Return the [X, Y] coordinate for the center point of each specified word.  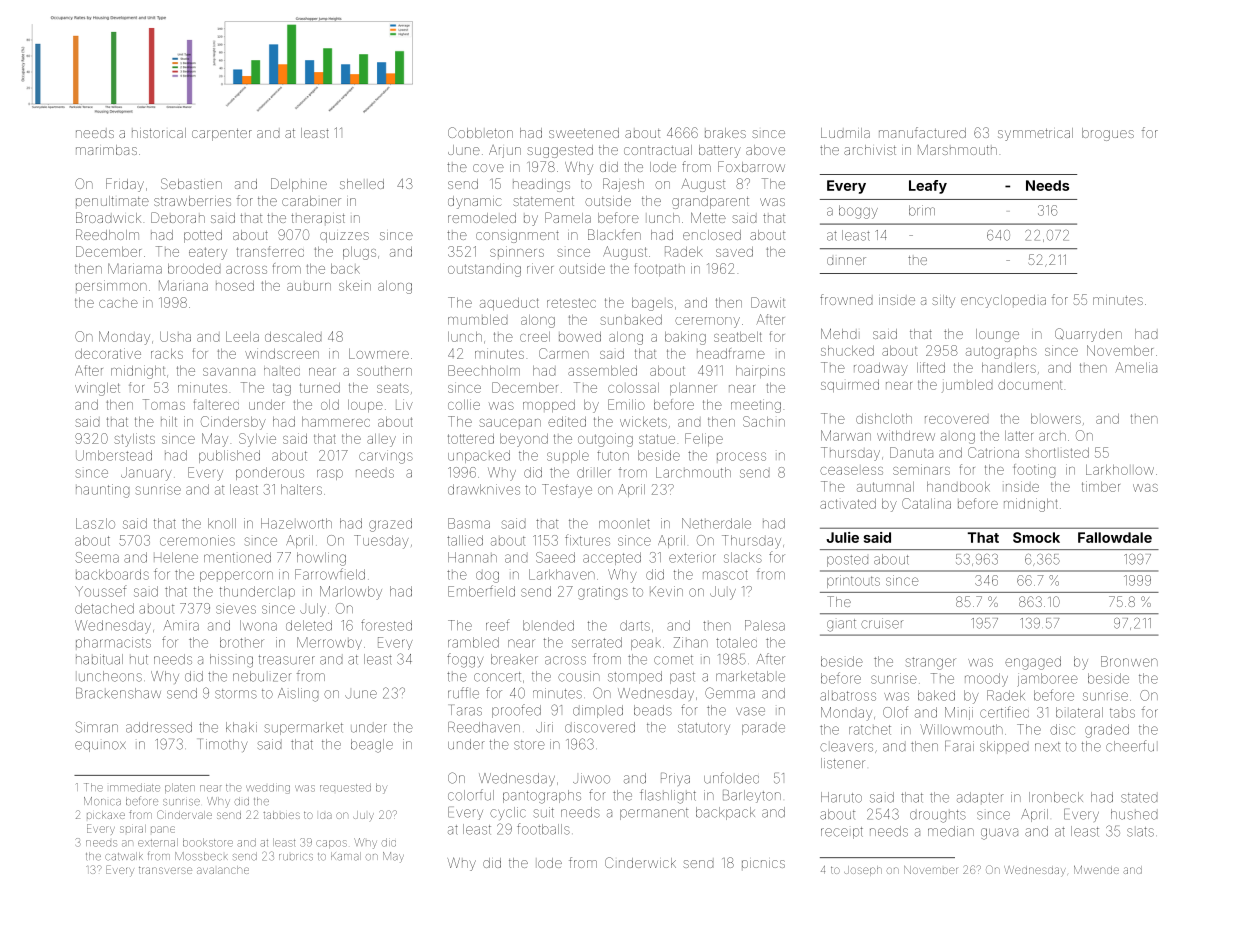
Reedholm [107, 234]
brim [922, 210]
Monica [102, 801]
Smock [1036, 537]
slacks [743, 557]
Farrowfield [330, 574]
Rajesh [623, 185]
